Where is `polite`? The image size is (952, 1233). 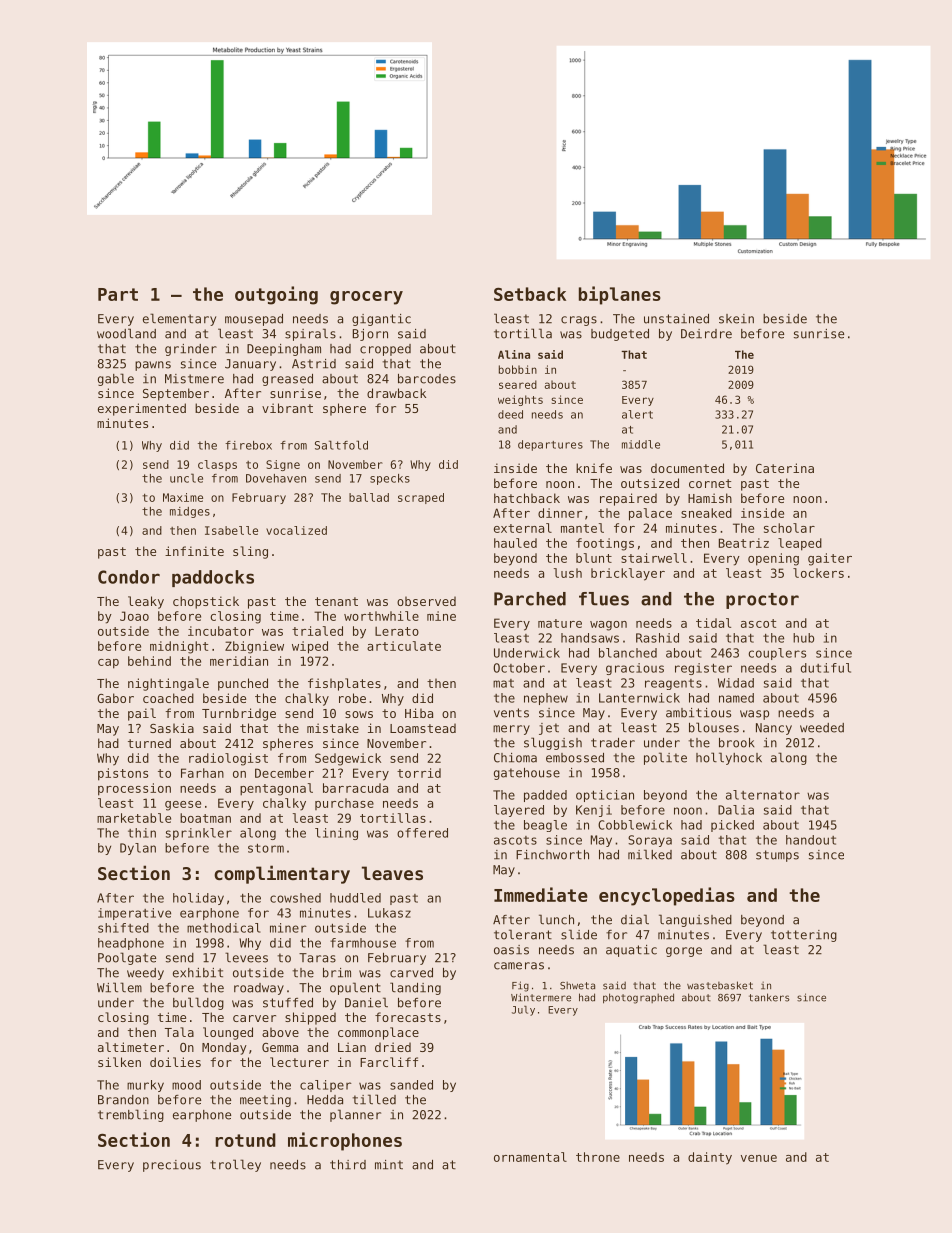 polite is located at coordinates (665, 758).
